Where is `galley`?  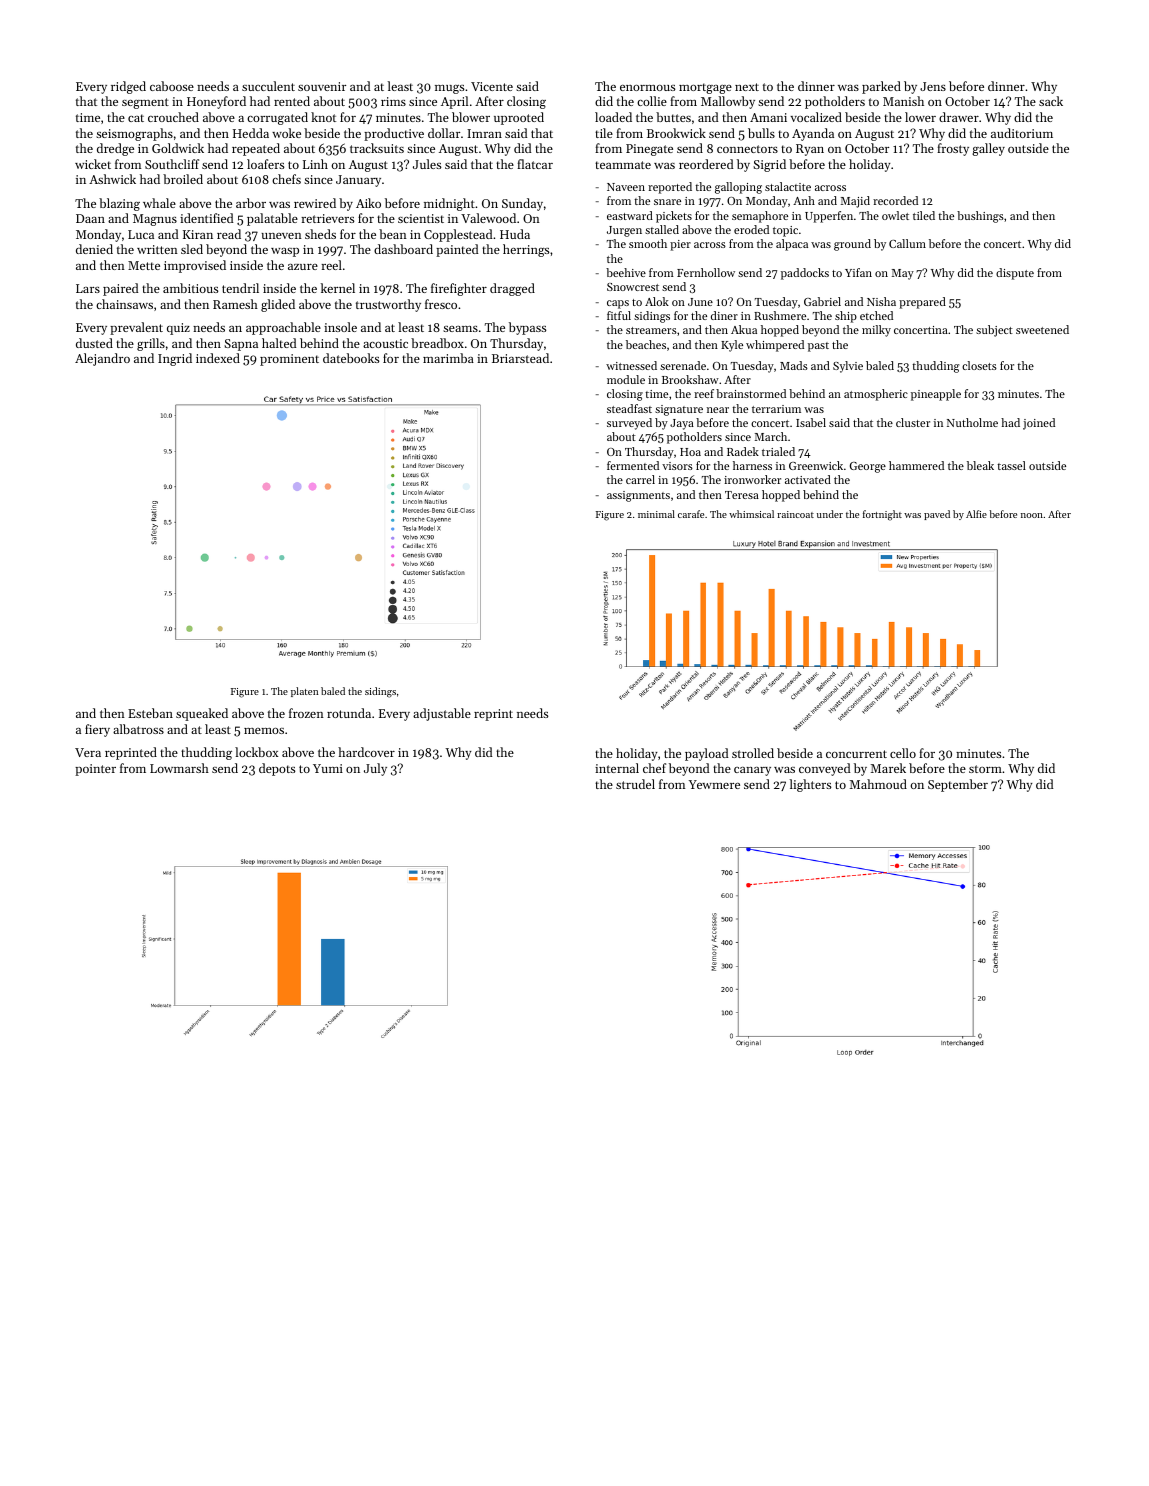
galley is located at coordinates (988, 149).
